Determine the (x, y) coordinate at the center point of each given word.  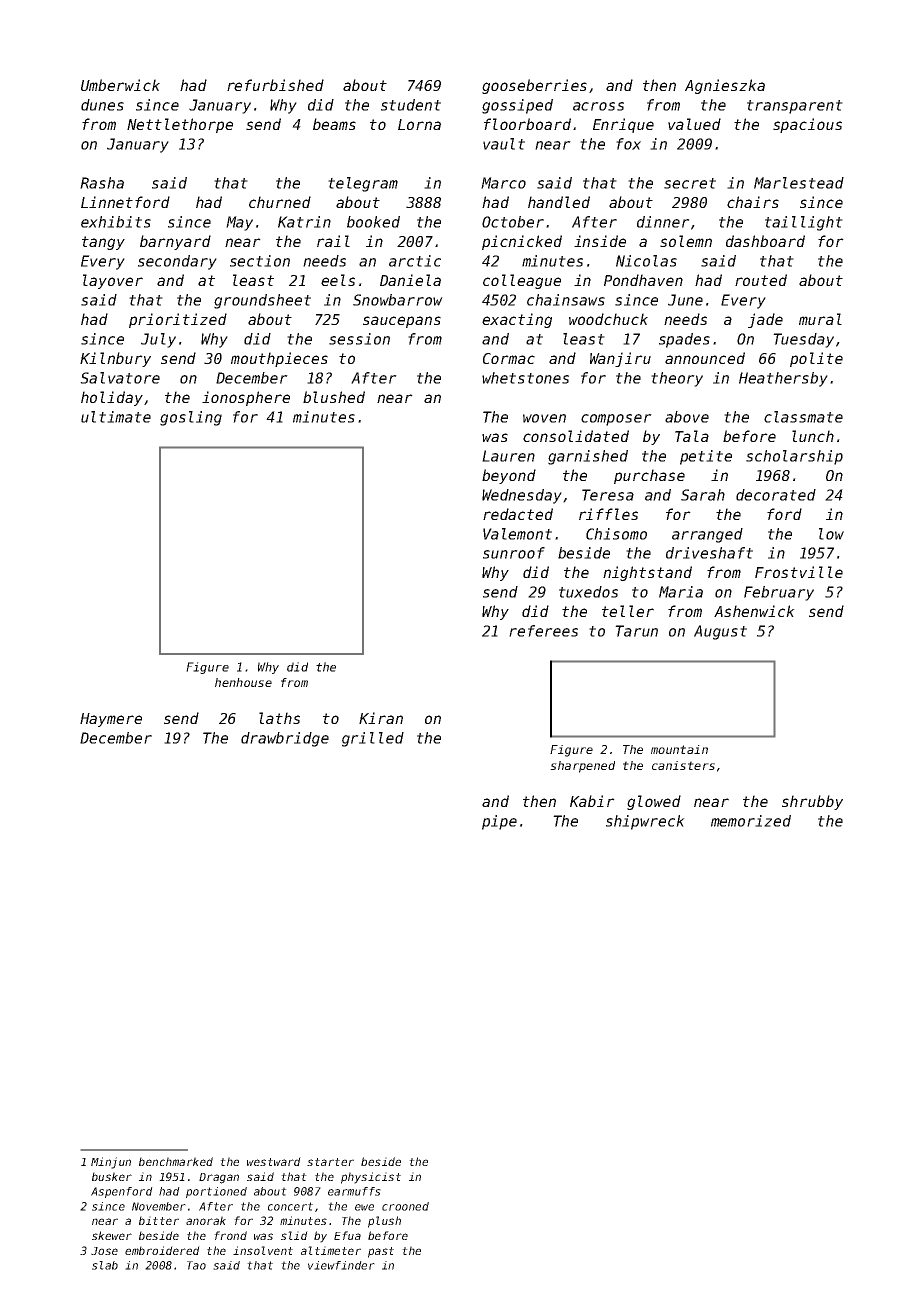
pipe (499, 822)
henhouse (243, 682)
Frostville (799, 572)
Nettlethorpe (180, 125)
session (359, 339)
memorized (751, 821)
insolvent (263, 1250)
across (598, 106)
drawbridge (285, 739)
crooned (405, 1206)
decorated (776, 495)
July (158, 340)
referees (543, 631)
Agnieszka (725, 86)
